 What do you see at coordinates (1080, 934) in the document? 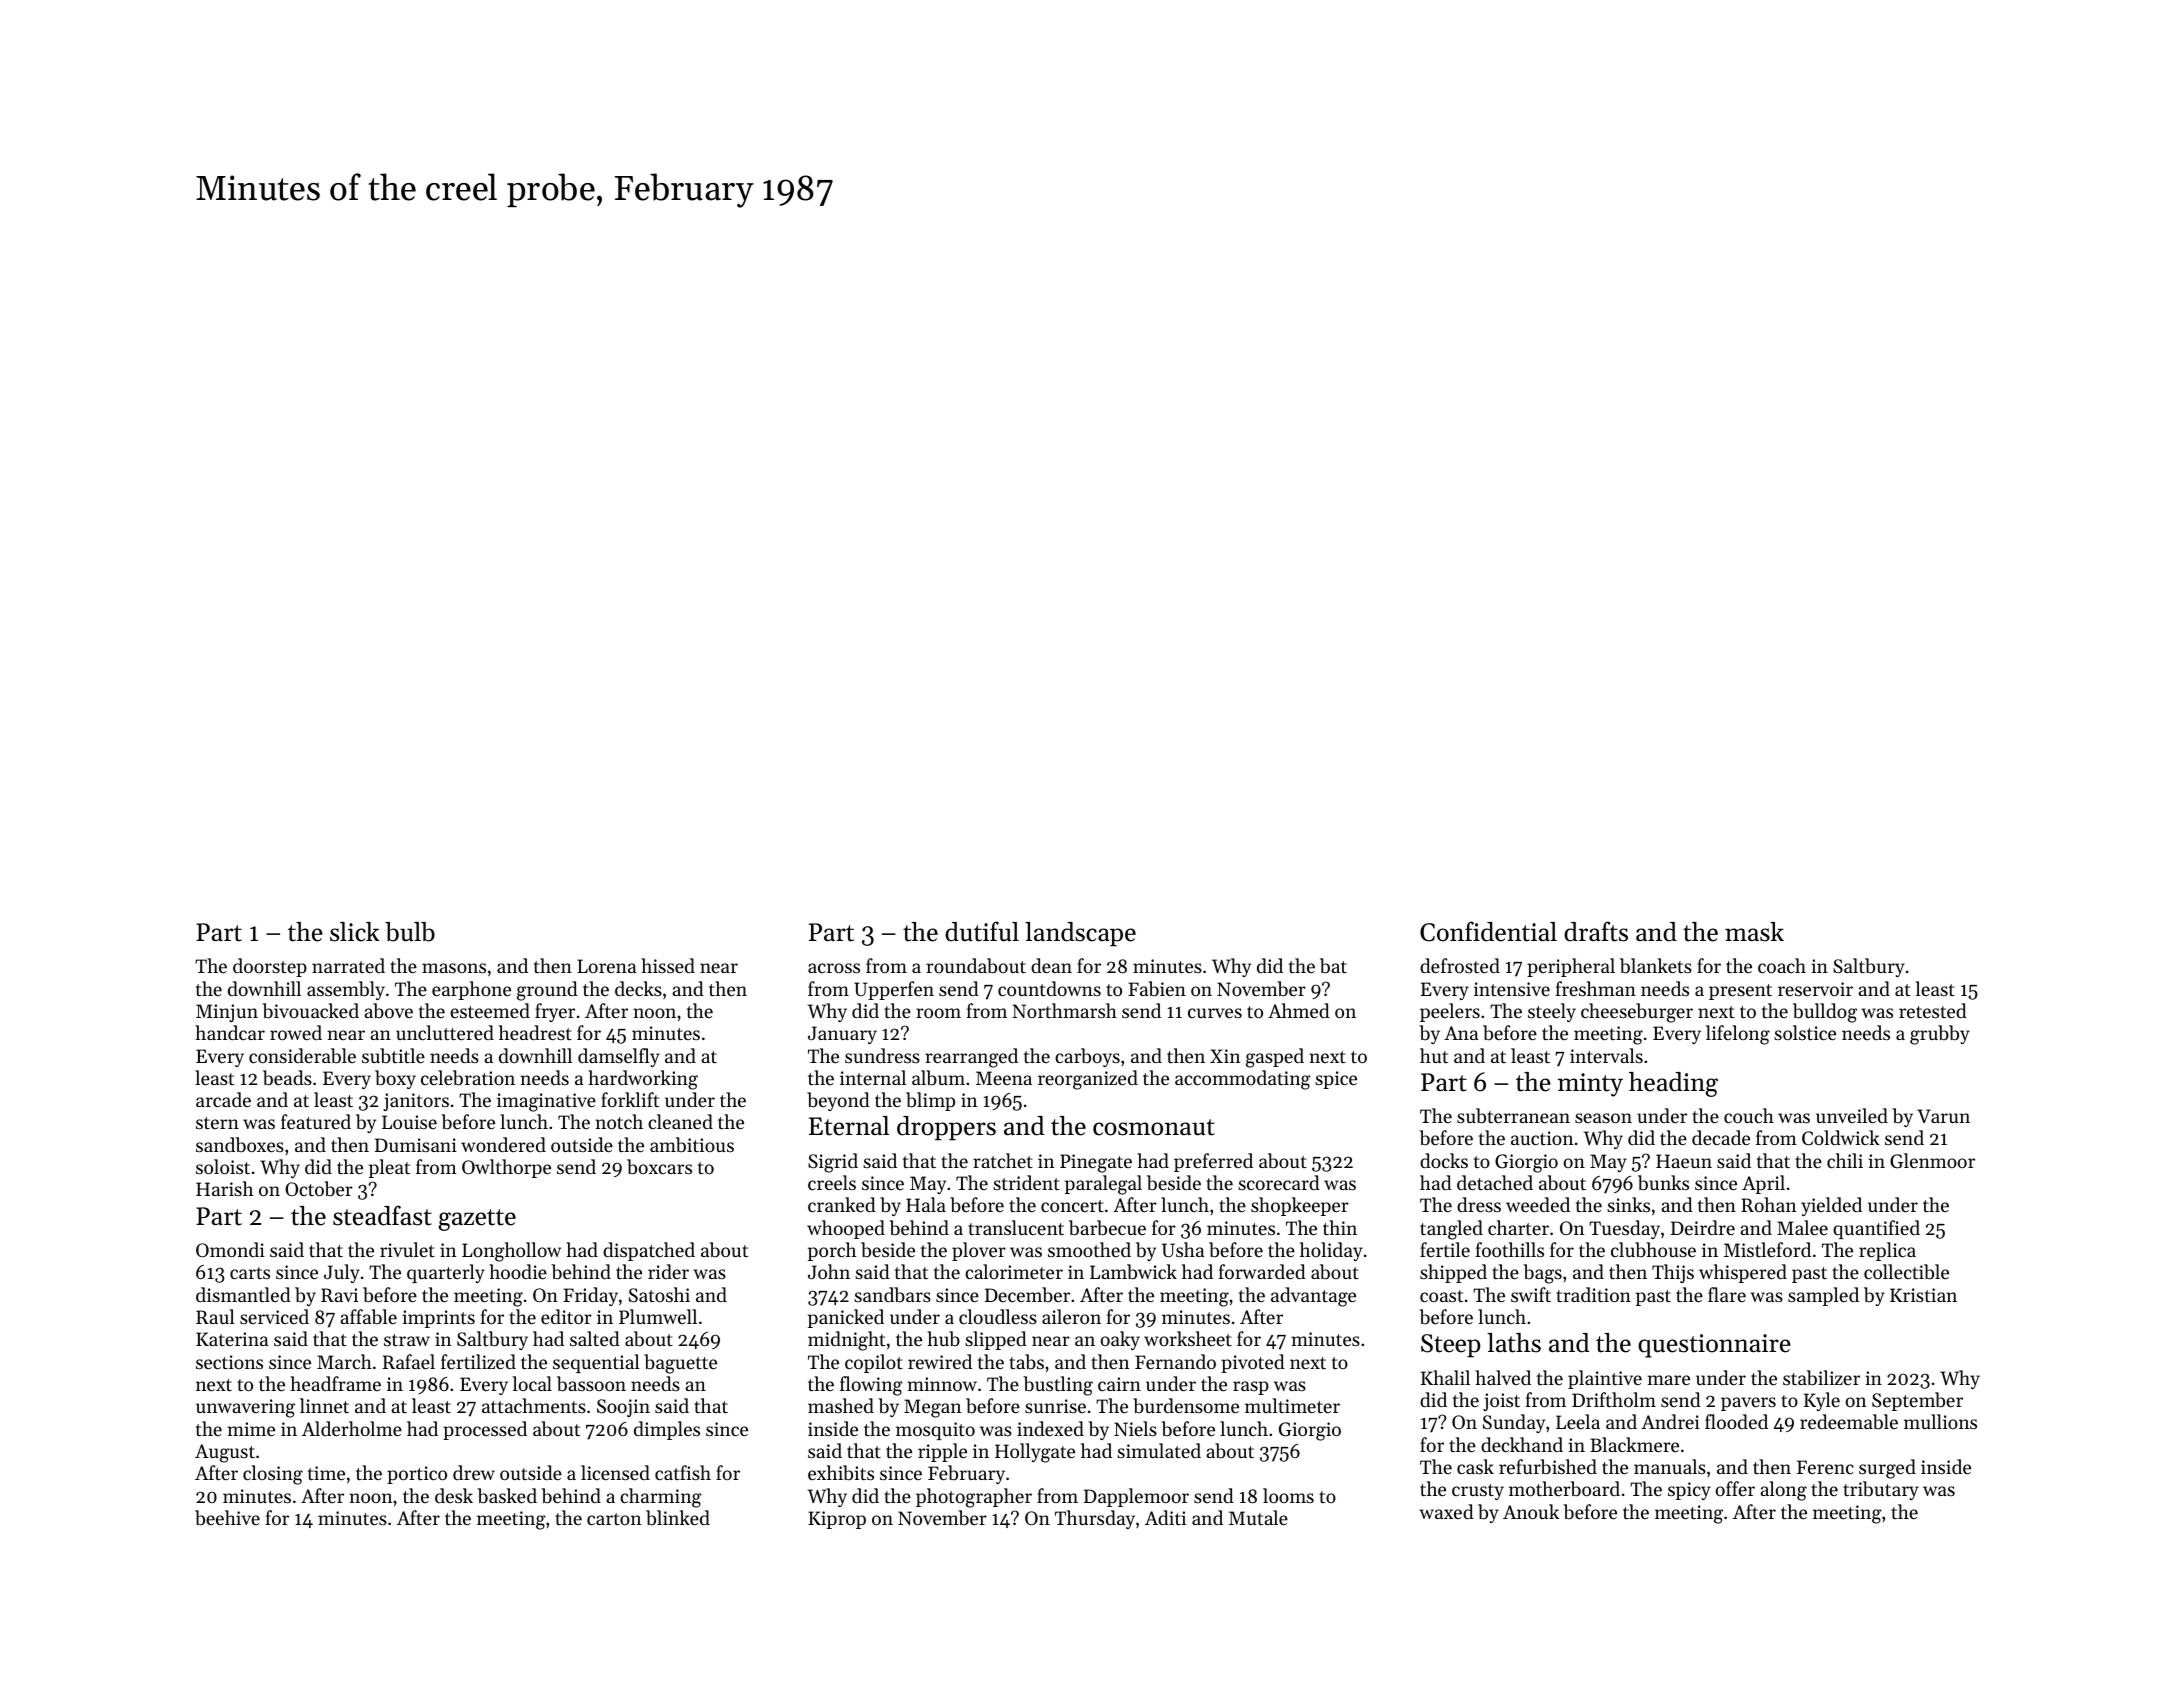
I see `landscape` at bounding box center [1080, 934].
